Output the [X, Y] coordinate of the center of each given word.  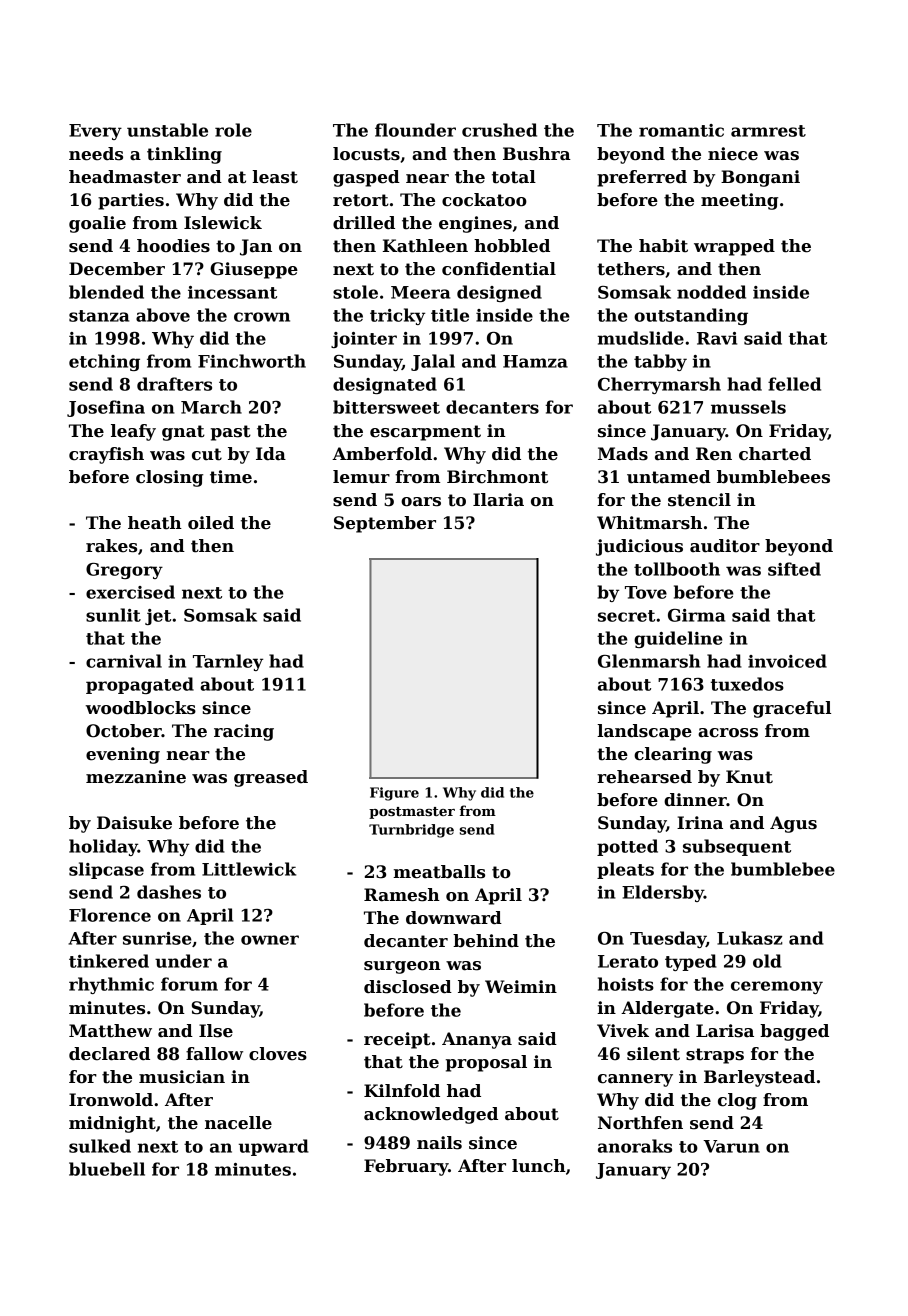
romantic [681, 130]
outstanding [691, 316]
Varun [731, 1146]
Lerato [628, 961]
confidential [499, 269]
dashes [169, 892]
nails [439, 1143]
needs [96, 154]
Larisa [725, 1031]
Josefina [106, 408]
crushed [499, 130]
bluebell [107, 1169]
